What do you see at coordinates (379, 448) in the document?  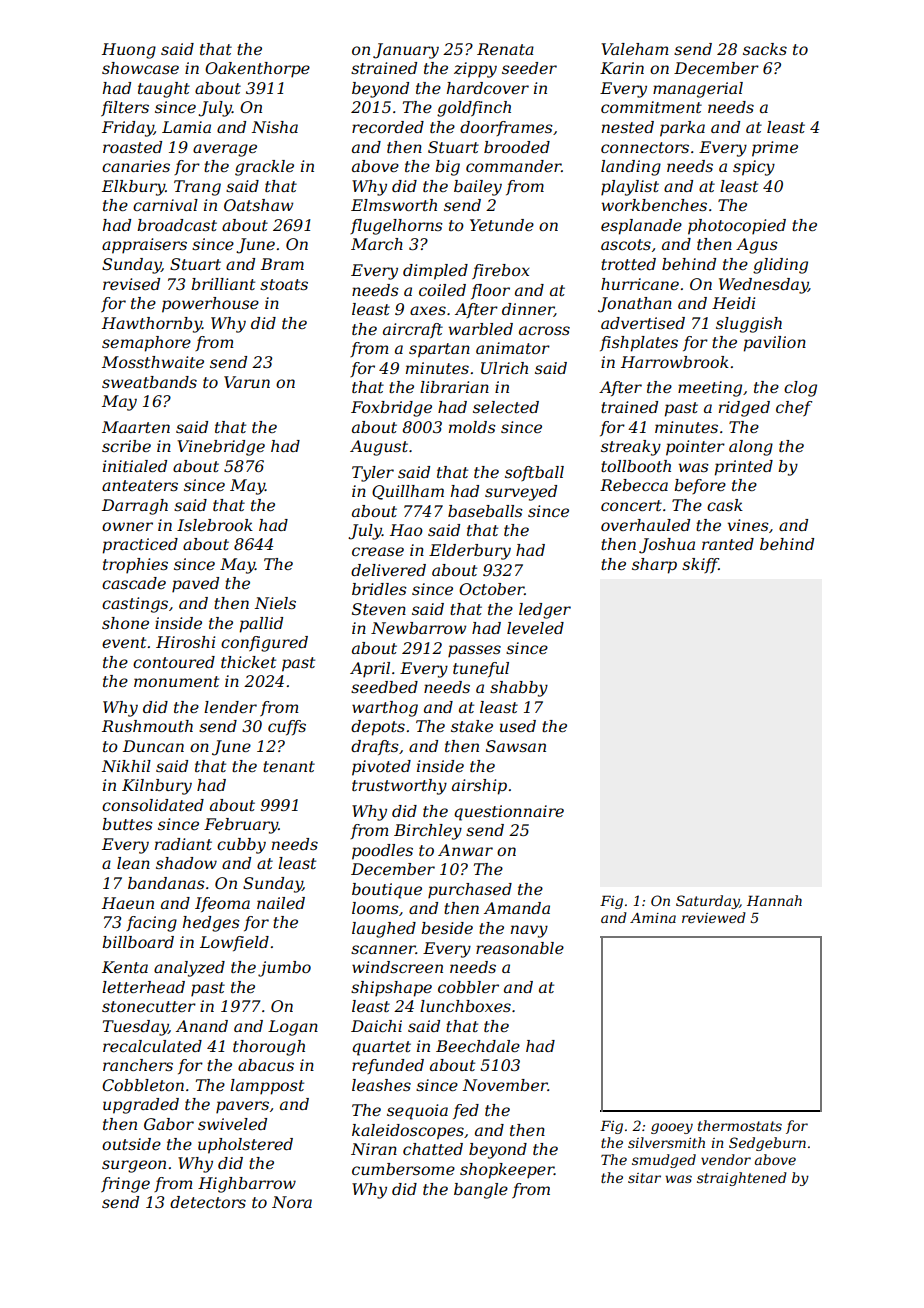 I see `August` at bounding box center [379, 448].
